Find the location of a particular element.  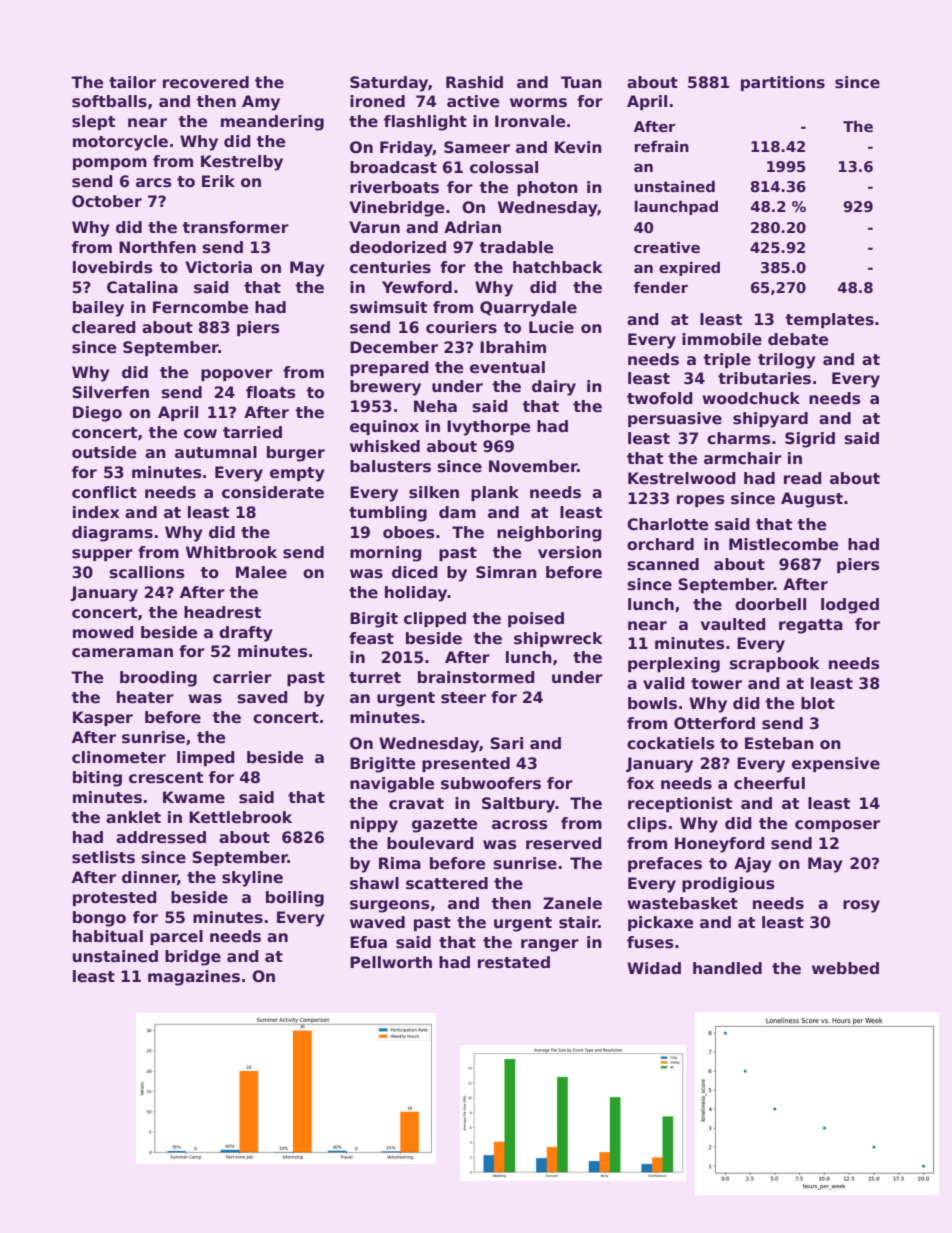

turret is located at coordinates (375, 678).
